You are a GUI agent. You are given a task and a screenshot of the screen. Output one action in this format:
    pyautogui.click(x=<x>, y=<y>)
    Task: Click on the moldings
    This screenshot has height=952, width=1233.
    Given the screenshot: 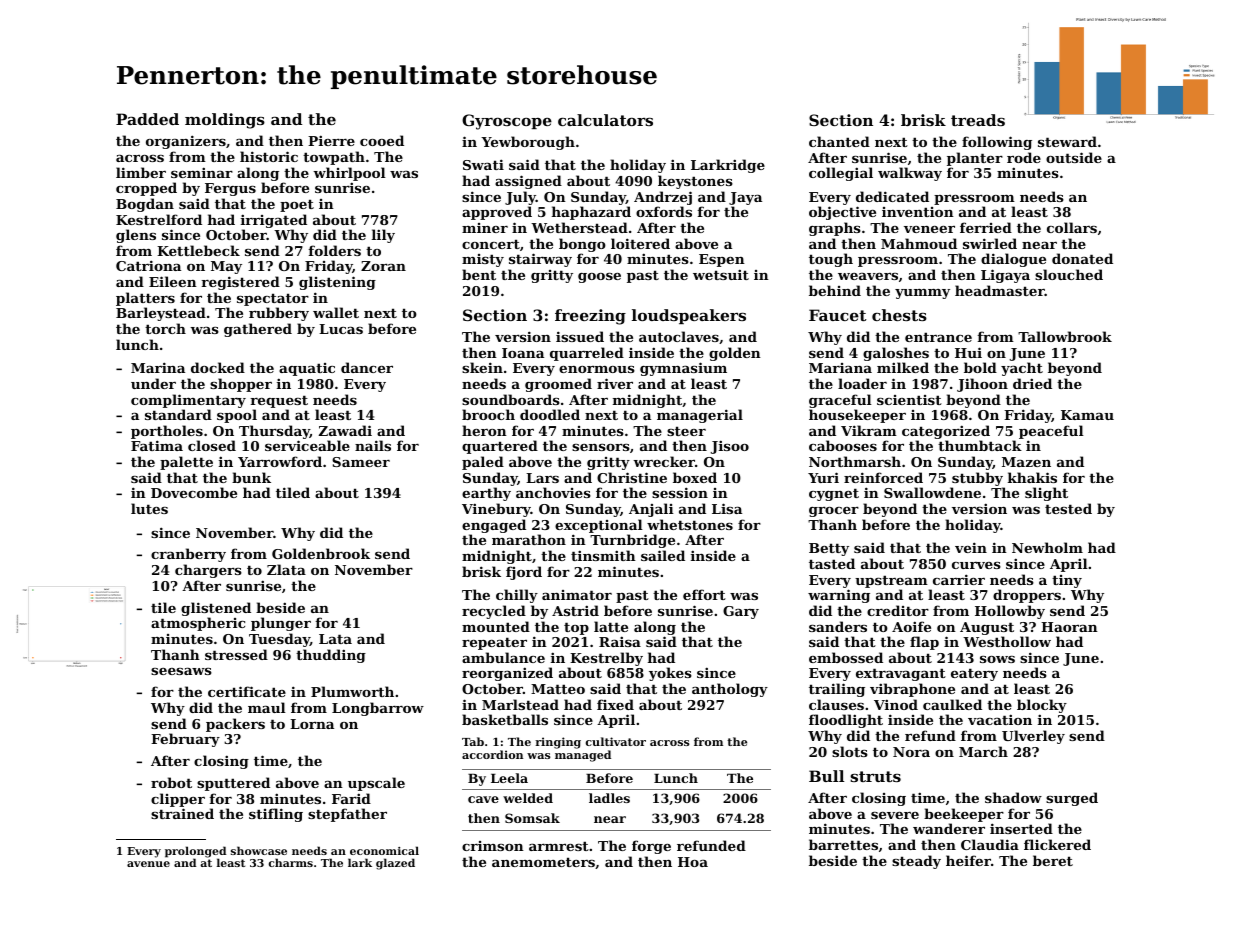 What is the action you would take?
    pyautogui.click(x=225, y=121)
